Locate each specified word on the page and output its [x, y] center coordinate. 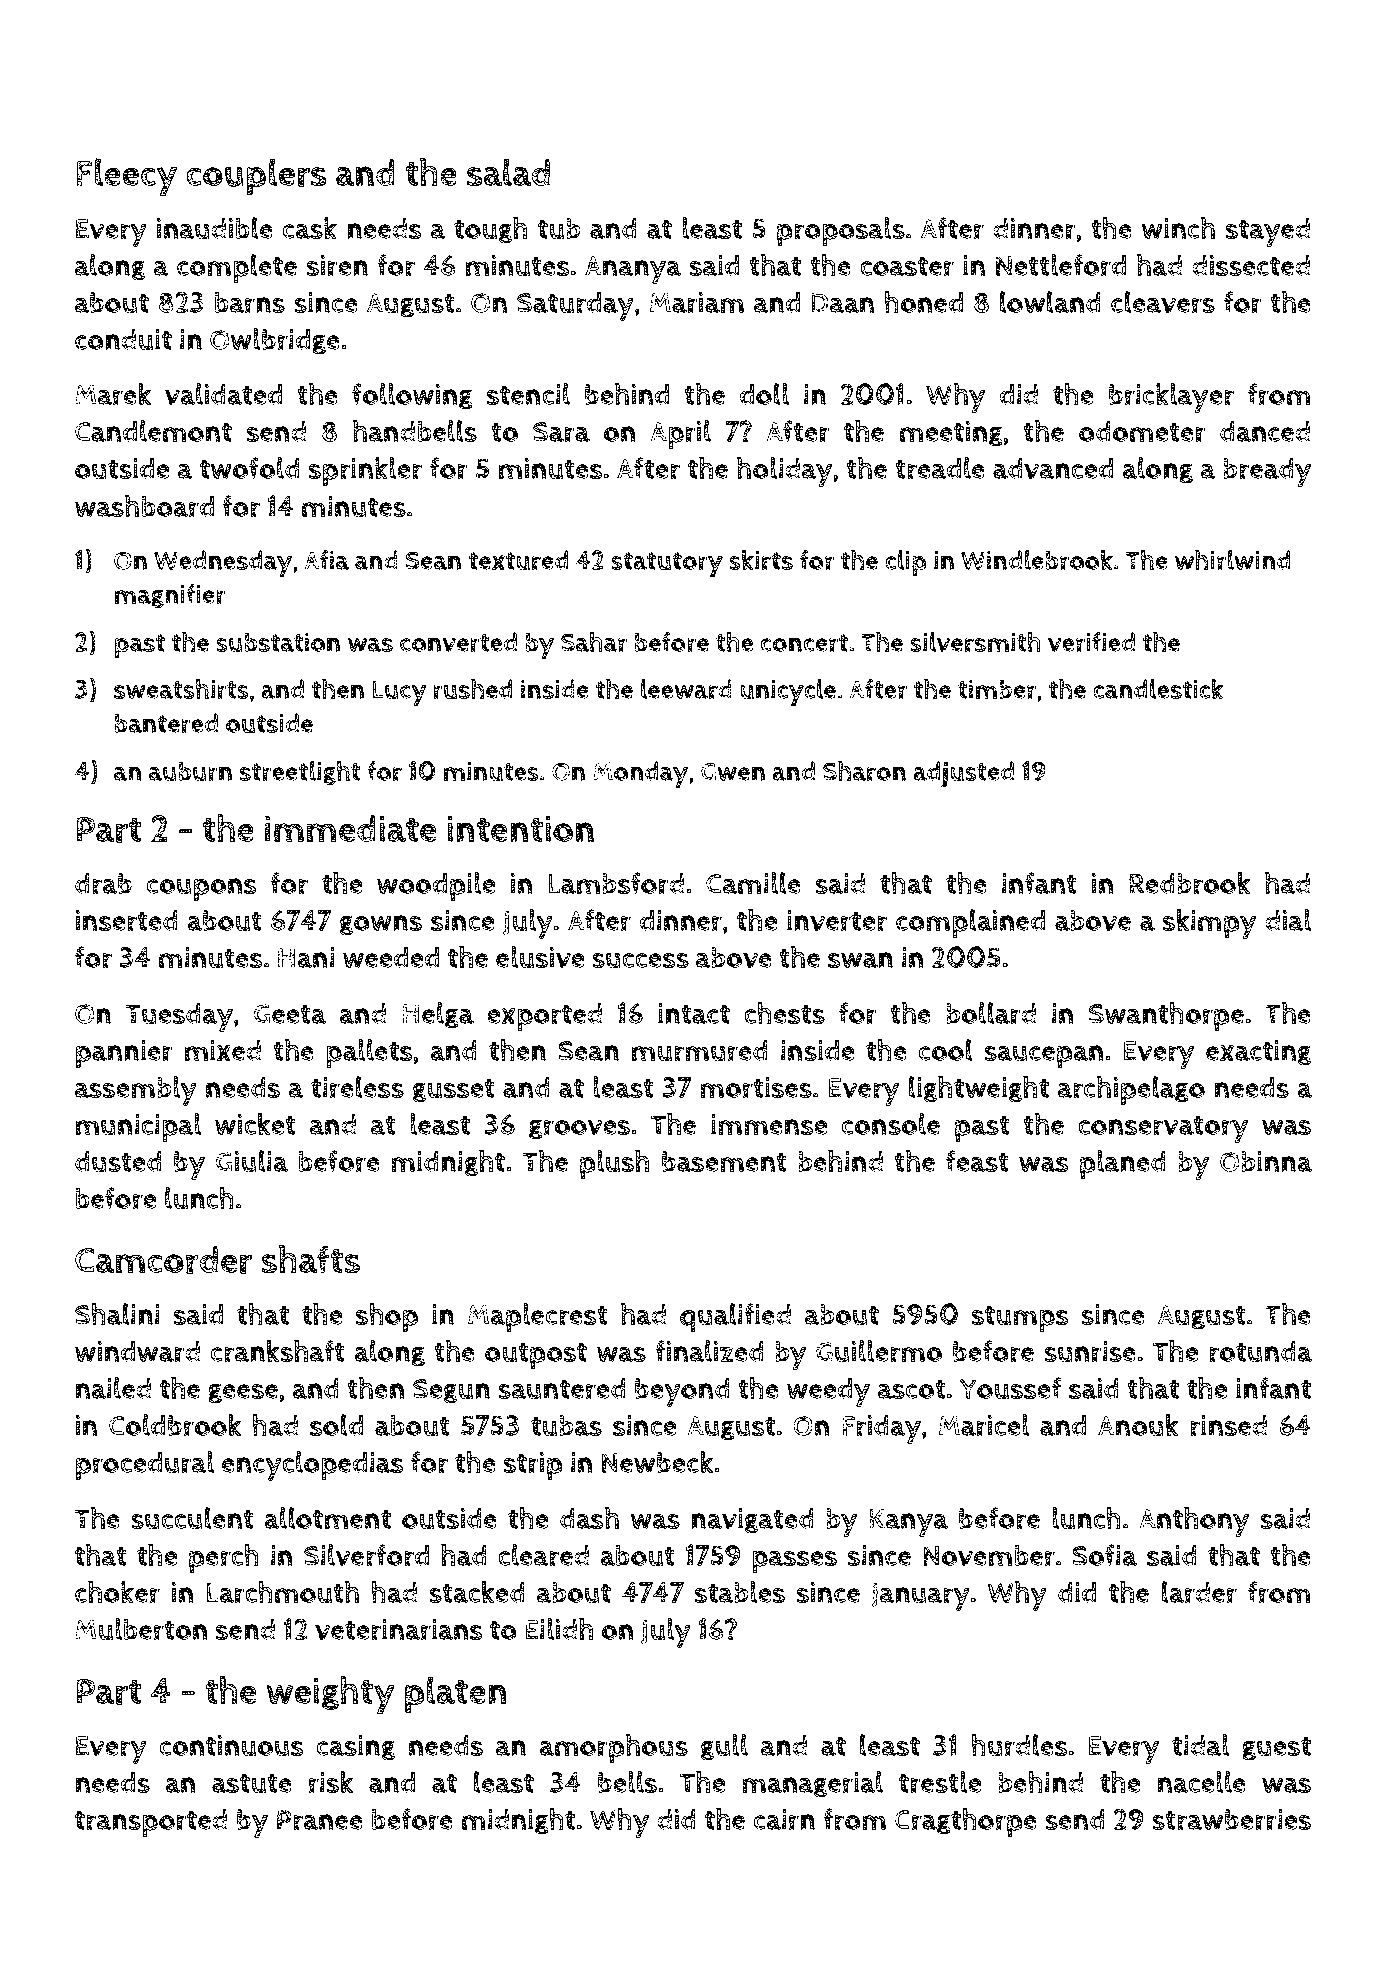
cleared [543, 1555]
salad [508, 172]
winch [1178, 228]
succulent [192, 1518]
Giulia [252, 1161]
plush [614, 1164]
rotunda [1260, 1352]
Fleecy [126, 177]
